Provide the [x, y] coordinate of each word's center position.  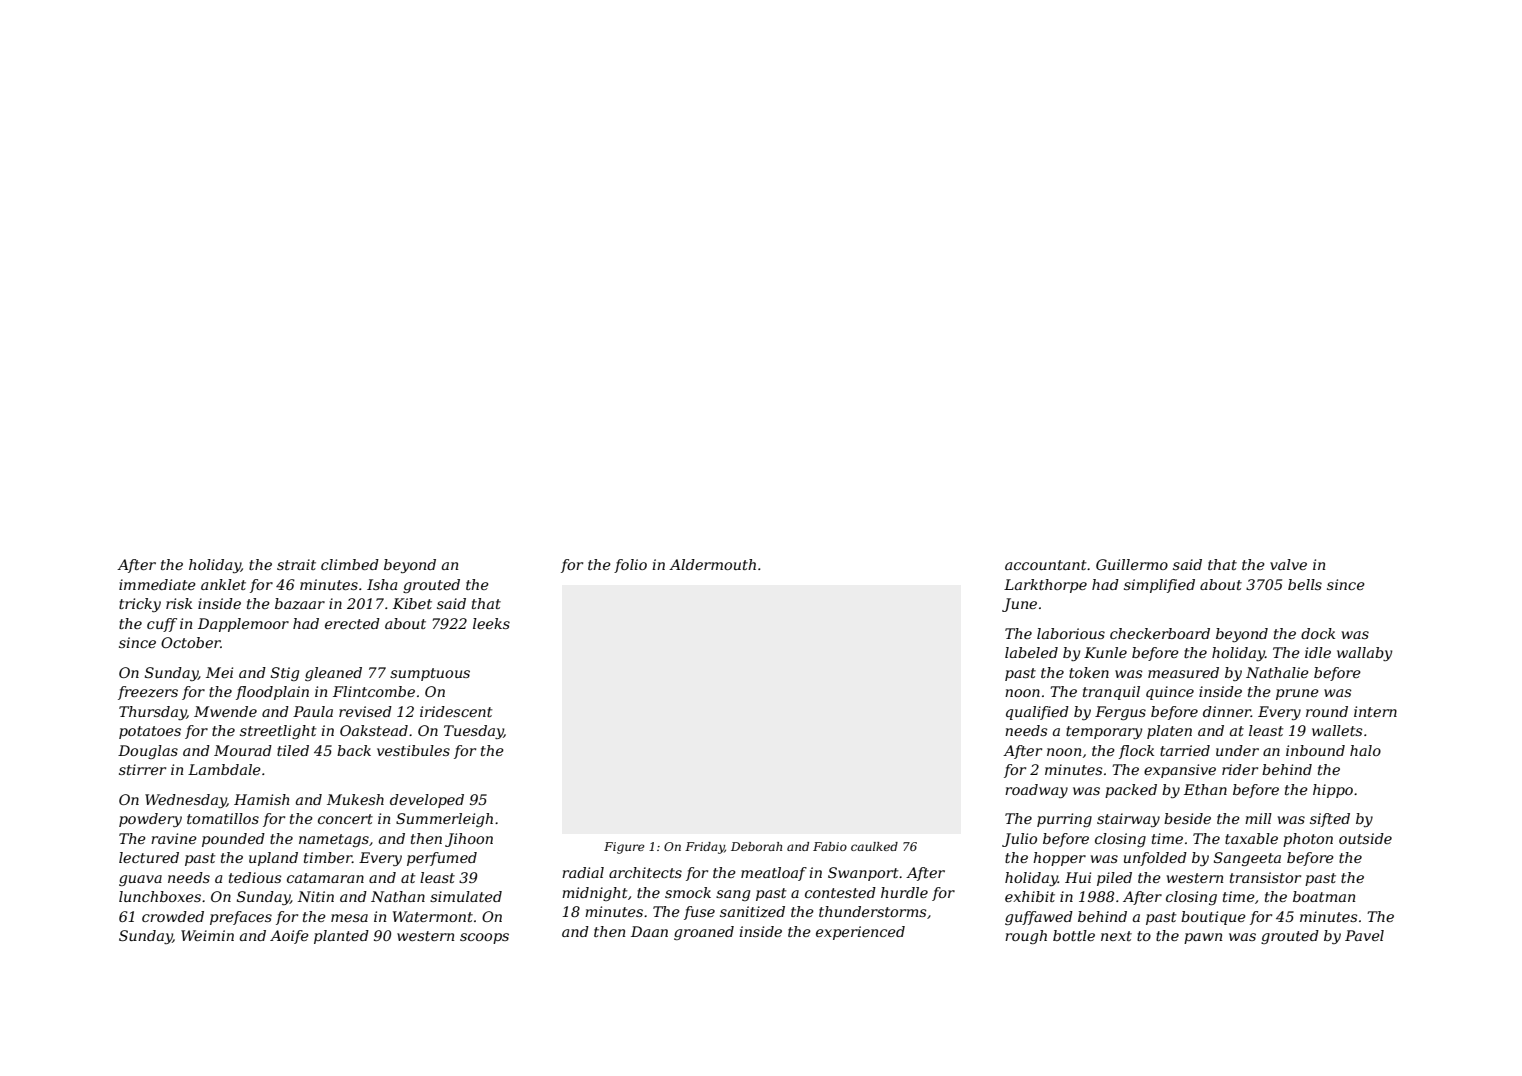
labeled [1031, 652]
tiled [293, 750]
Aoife [289, 937]
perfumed [442, 859]
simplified [1159, 586]
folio [630, 566]
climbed [350, 564]
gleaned [333, 674]
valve [1288, 564]
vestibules [413, 750]
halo [1365, 750]
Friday [705, 848]
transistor [1265, 877]
